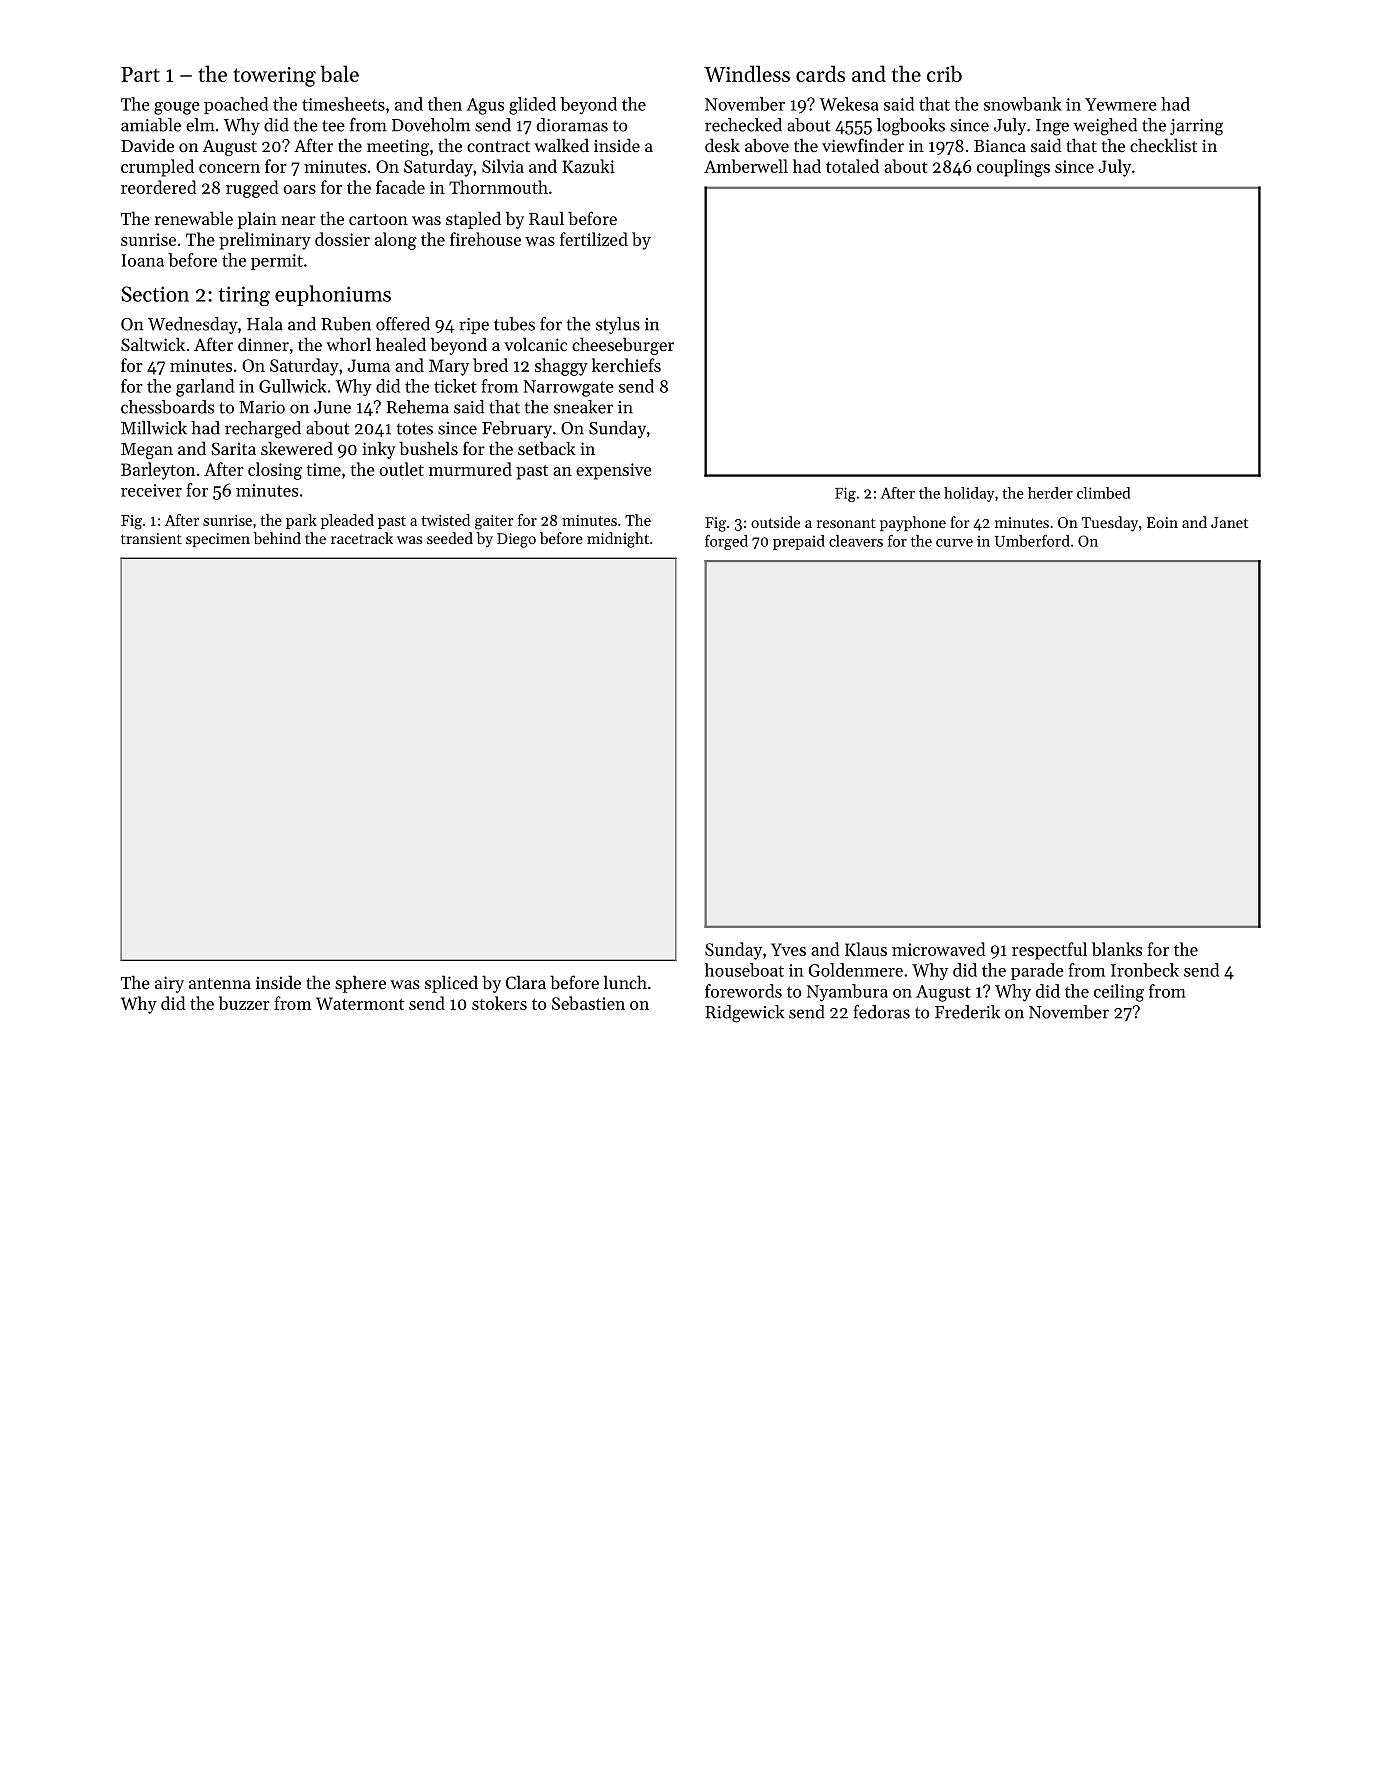 This page has width=1381, height=1787. Describe the element at coordinates (244, 1003) in the page. I see `buzzer` at that location.
